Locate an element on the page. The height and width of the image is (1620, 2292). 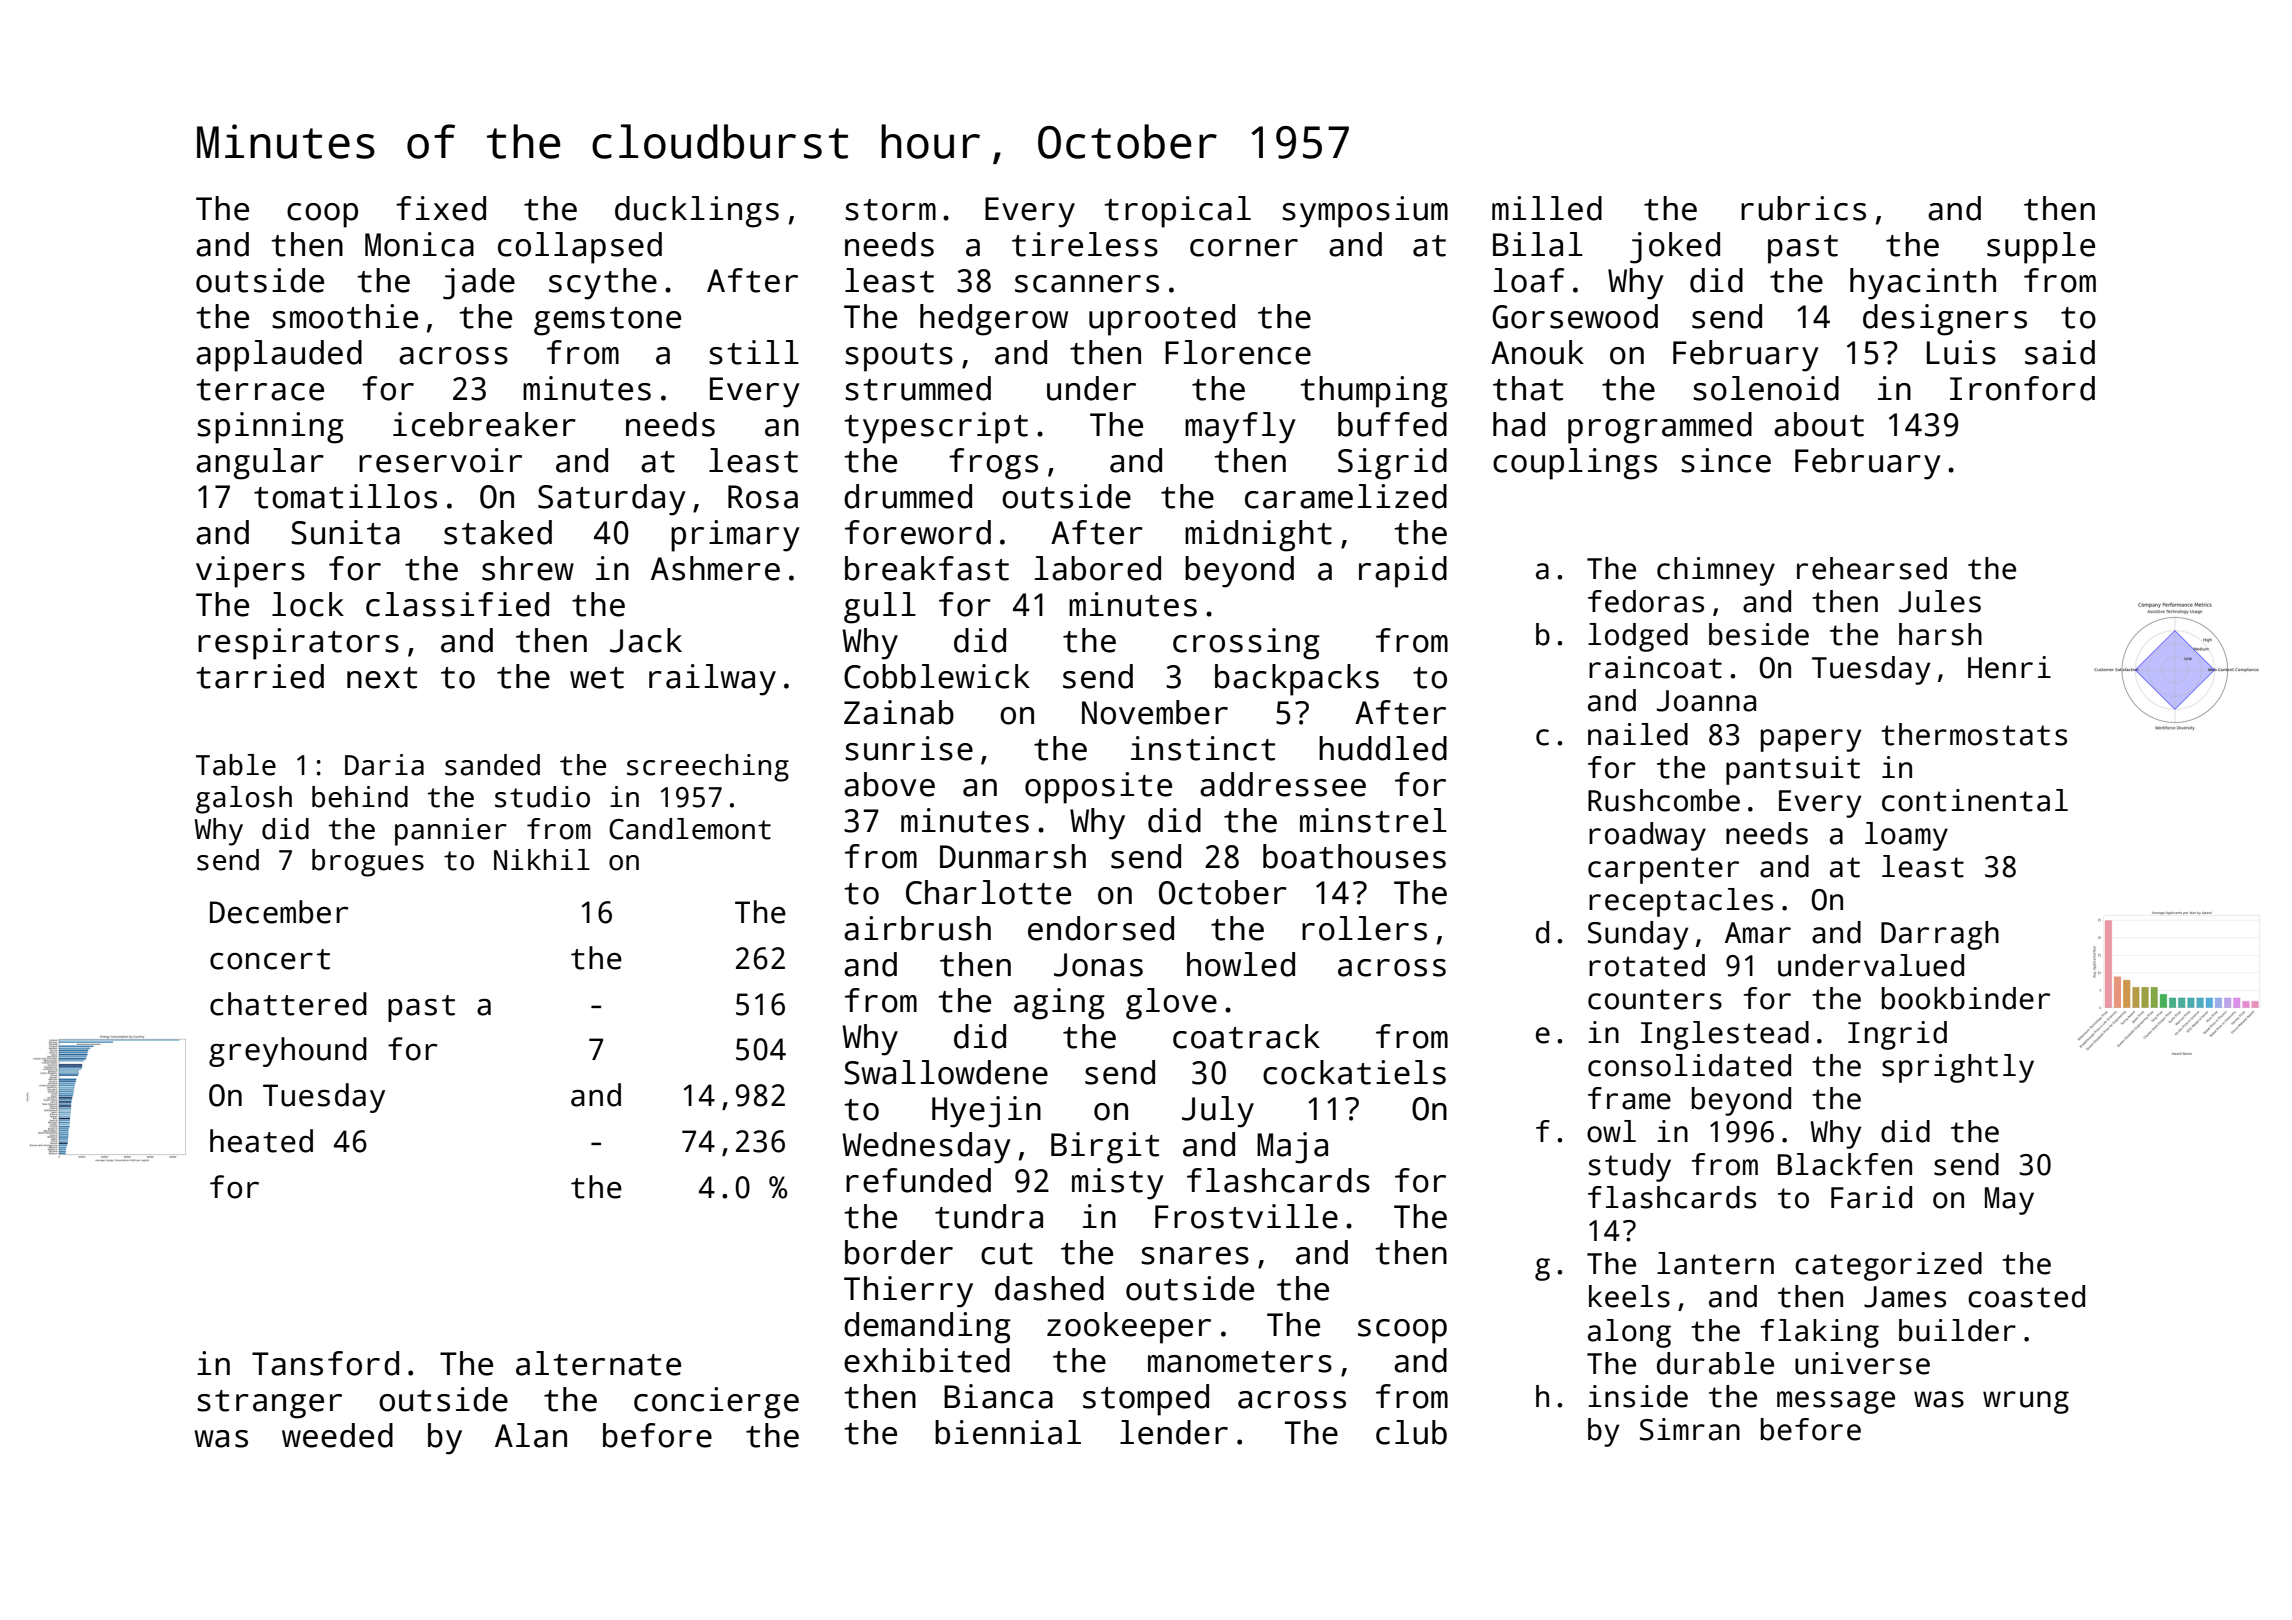
coatrack is located at coordinates (1246, 1036).
